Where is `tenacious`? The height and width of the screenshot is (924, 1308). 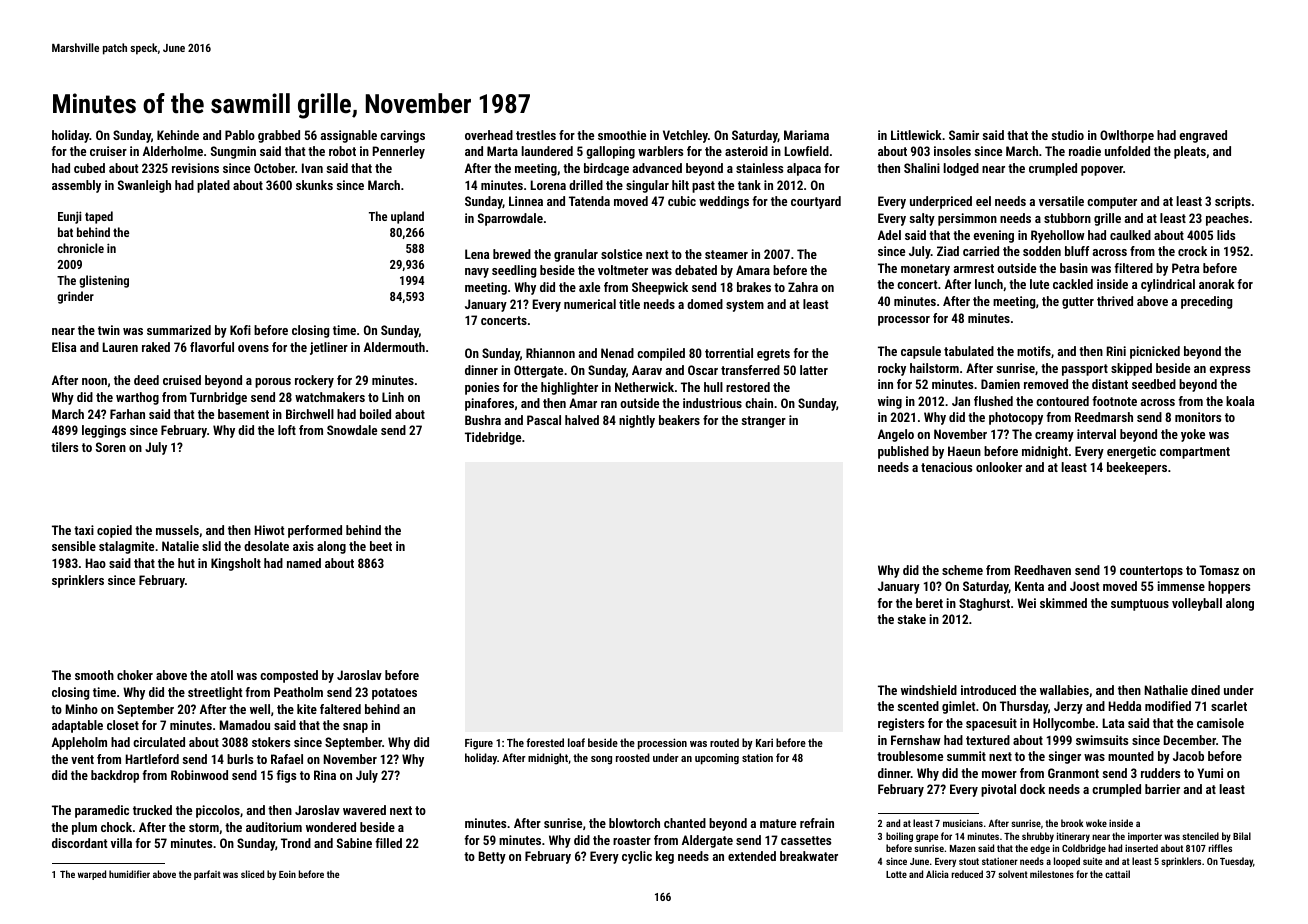 tenacious is located at coordinates (946, 467).
